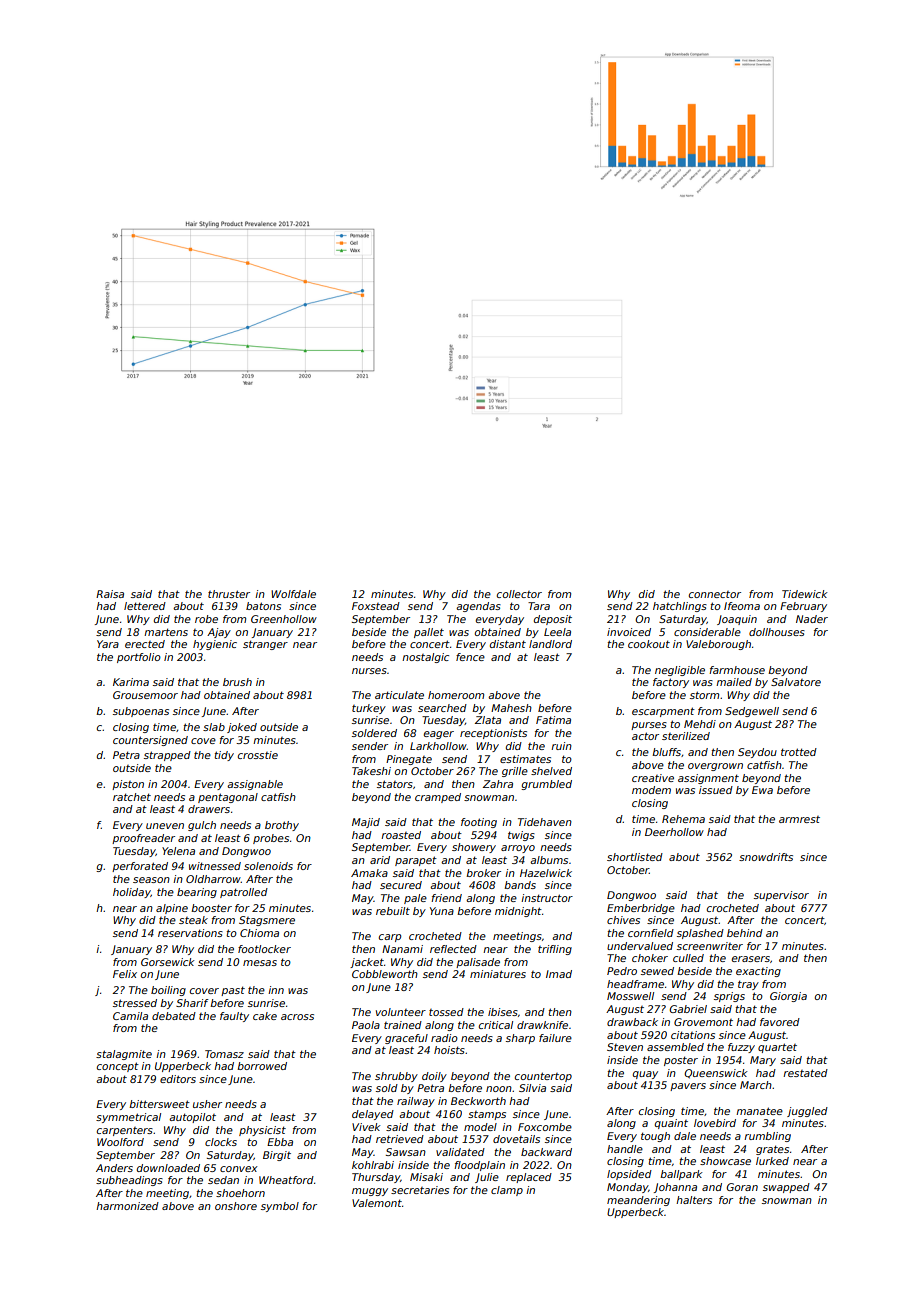 Image resolution: width=924 pixels, height=1308 pixels. What do you see at coordinates (781, 896) in the screenshot?
I see `supervisor` at bounding box center [781, 896].
